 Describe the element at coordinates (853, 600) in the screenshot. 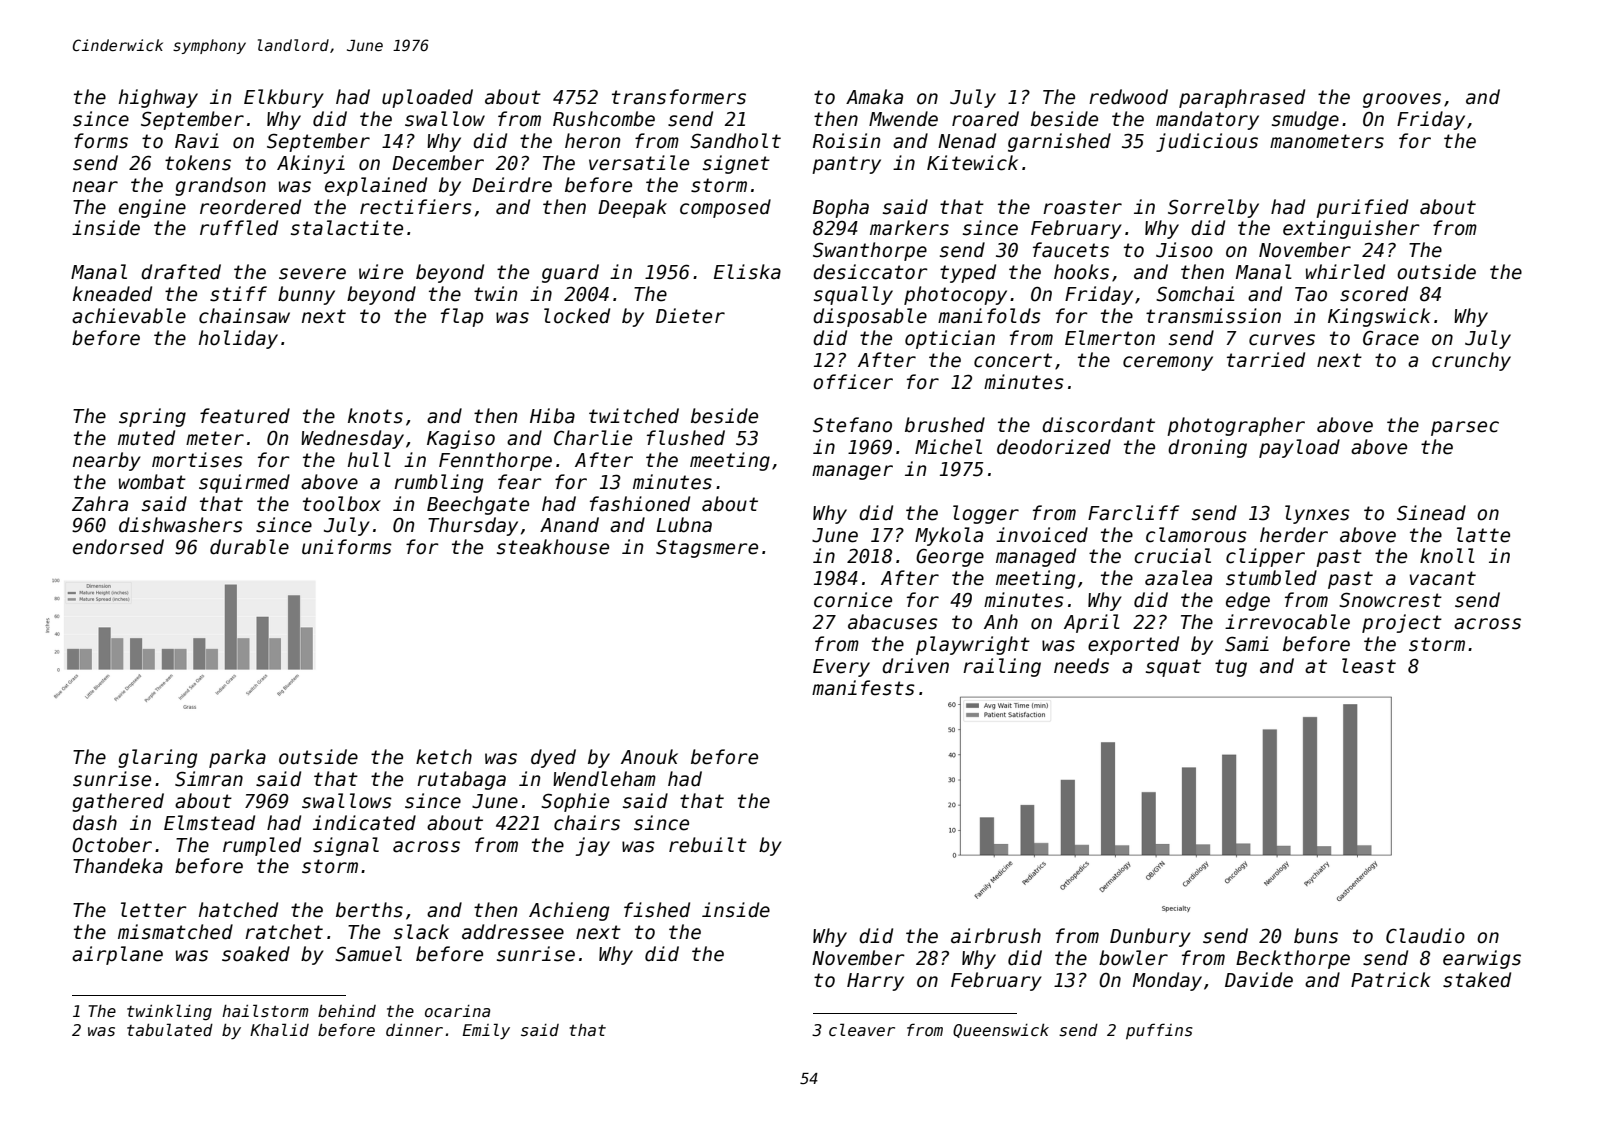

I see `cornice` at that location.
